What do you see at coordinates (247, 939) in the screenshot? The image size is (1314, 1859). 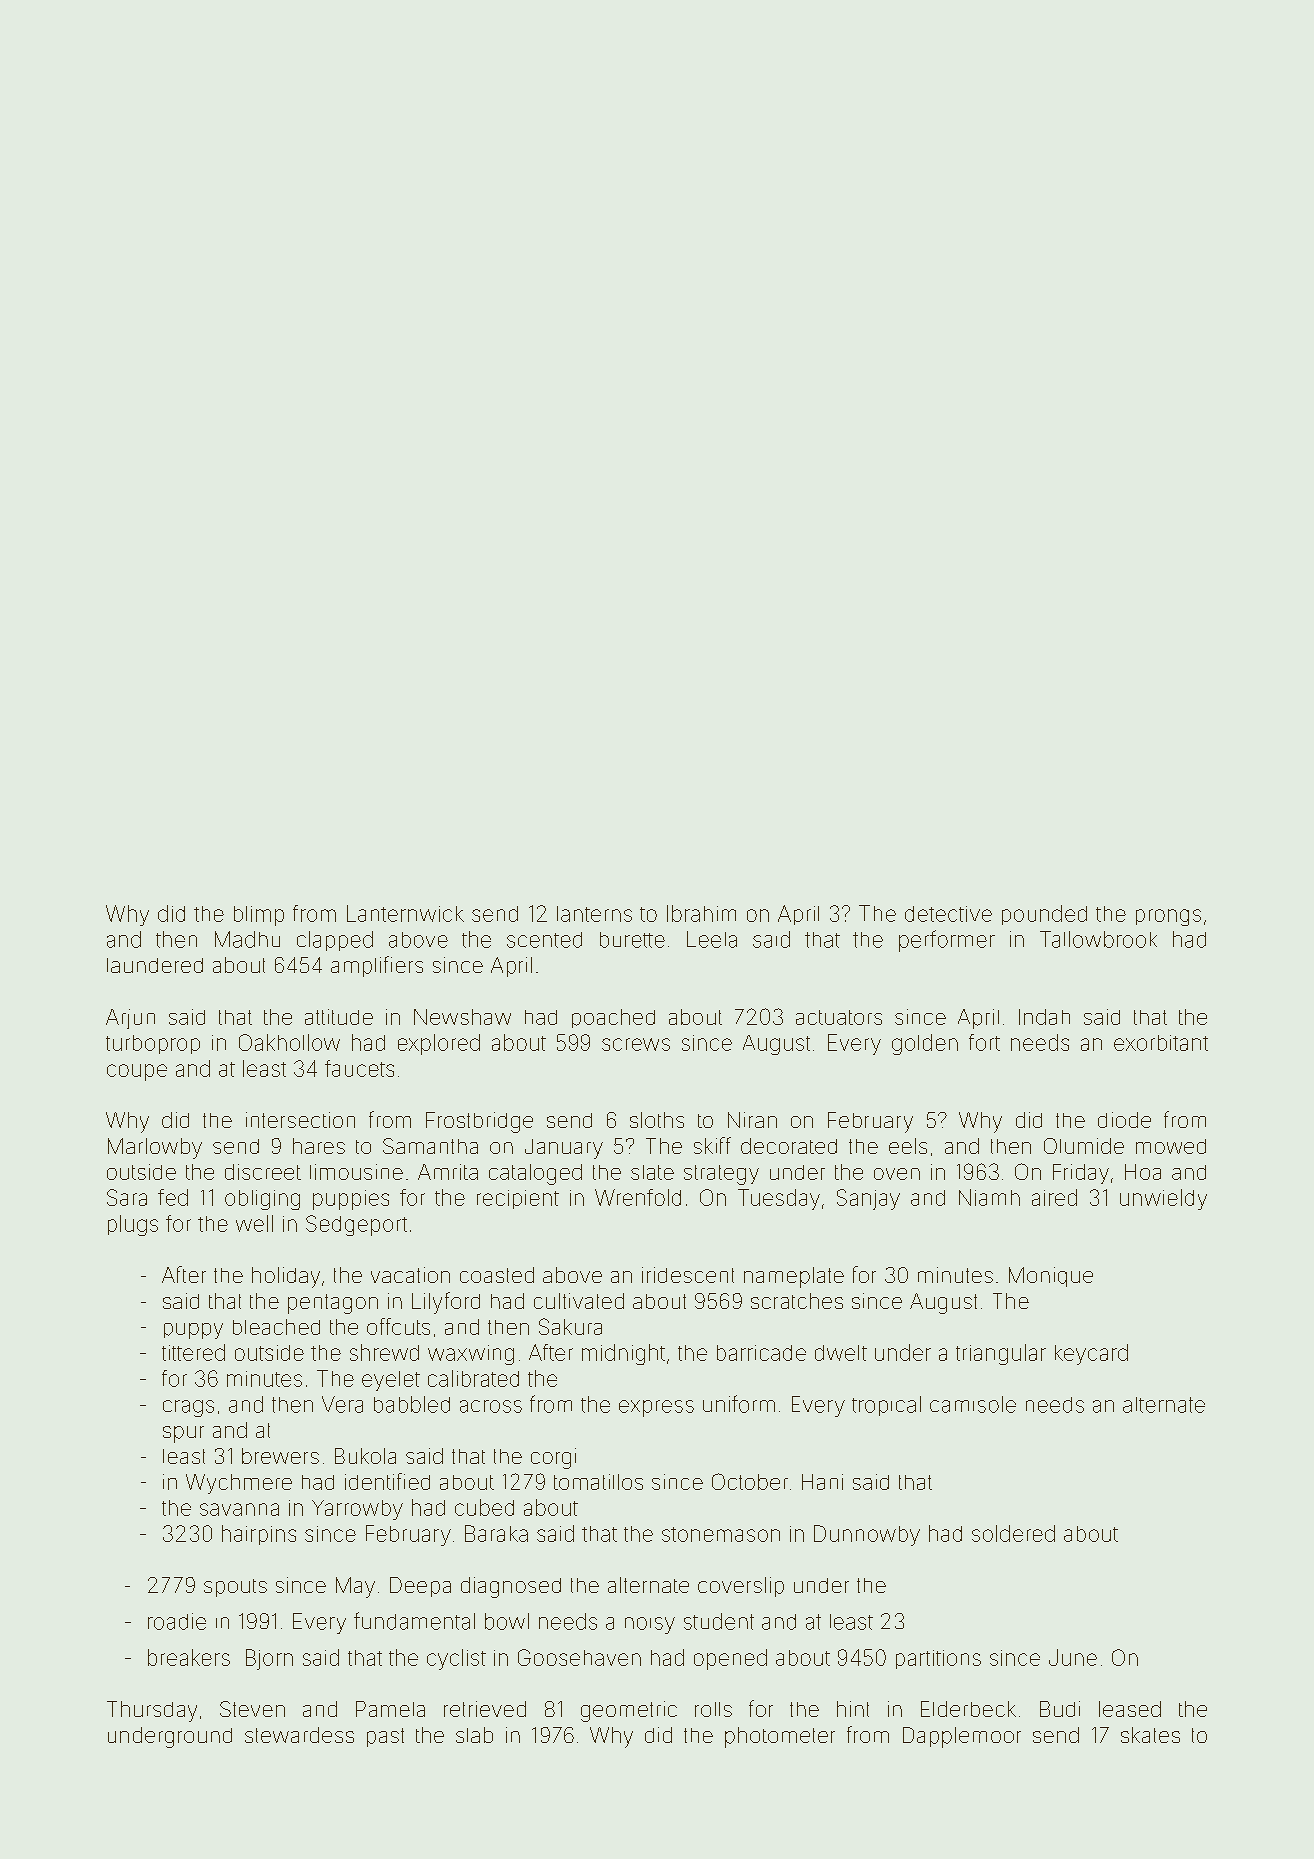 I see `Madhu` at bounding box center [247, 939].
